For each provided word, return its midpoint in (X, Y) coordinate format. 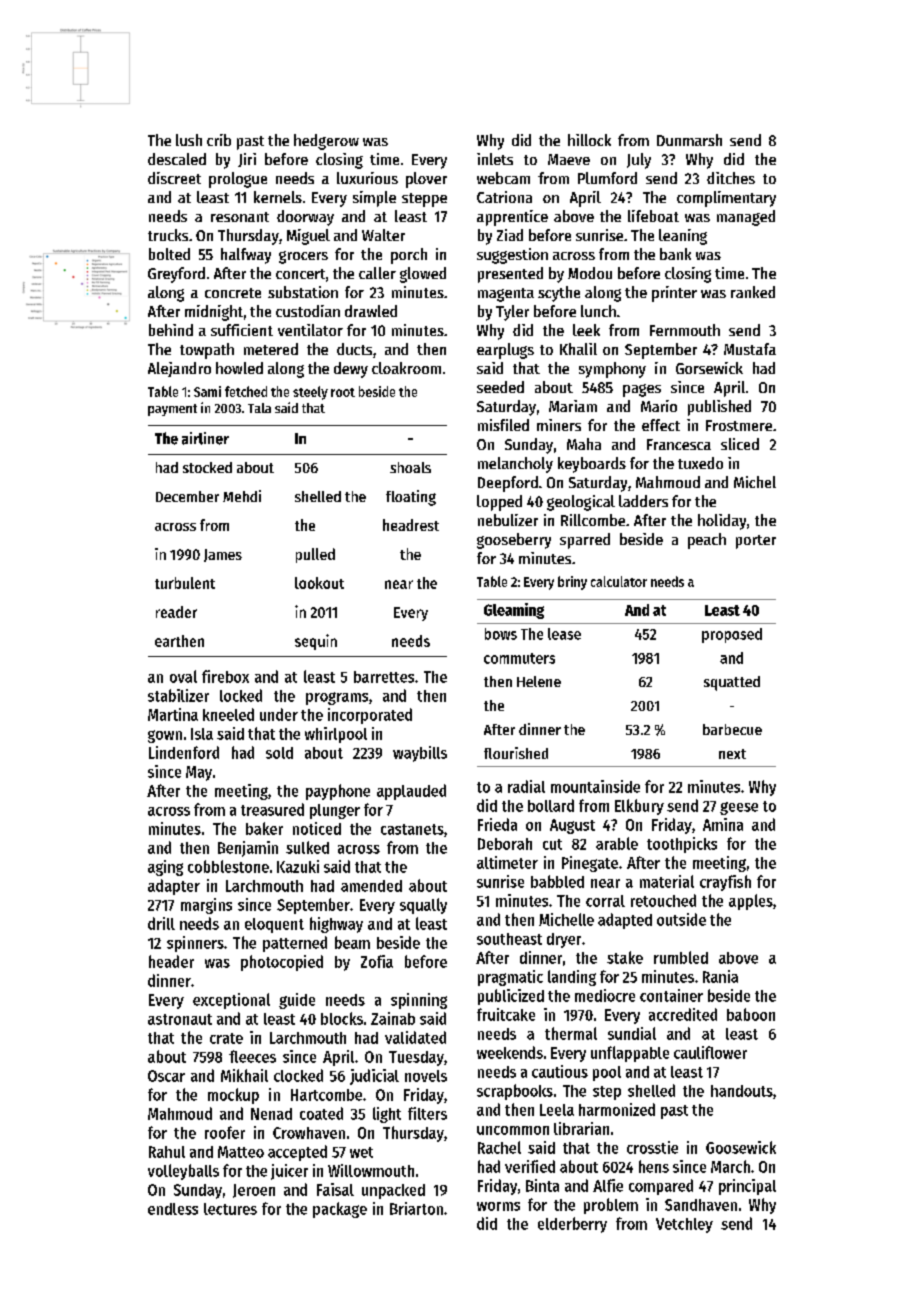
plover (426, 180)
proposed (732, 635)
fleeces (252, 1056)
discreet (174, 178)
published (719, 408)
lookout (319, 583)
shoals (410, 467)
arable (617, 843)
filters (427, 1113)
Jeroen (254, 1191)
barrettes (384, 677)
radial (526, 786)
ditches (731, 178)
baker (264, 828)
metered (271, 349)
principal (747, 1187)
